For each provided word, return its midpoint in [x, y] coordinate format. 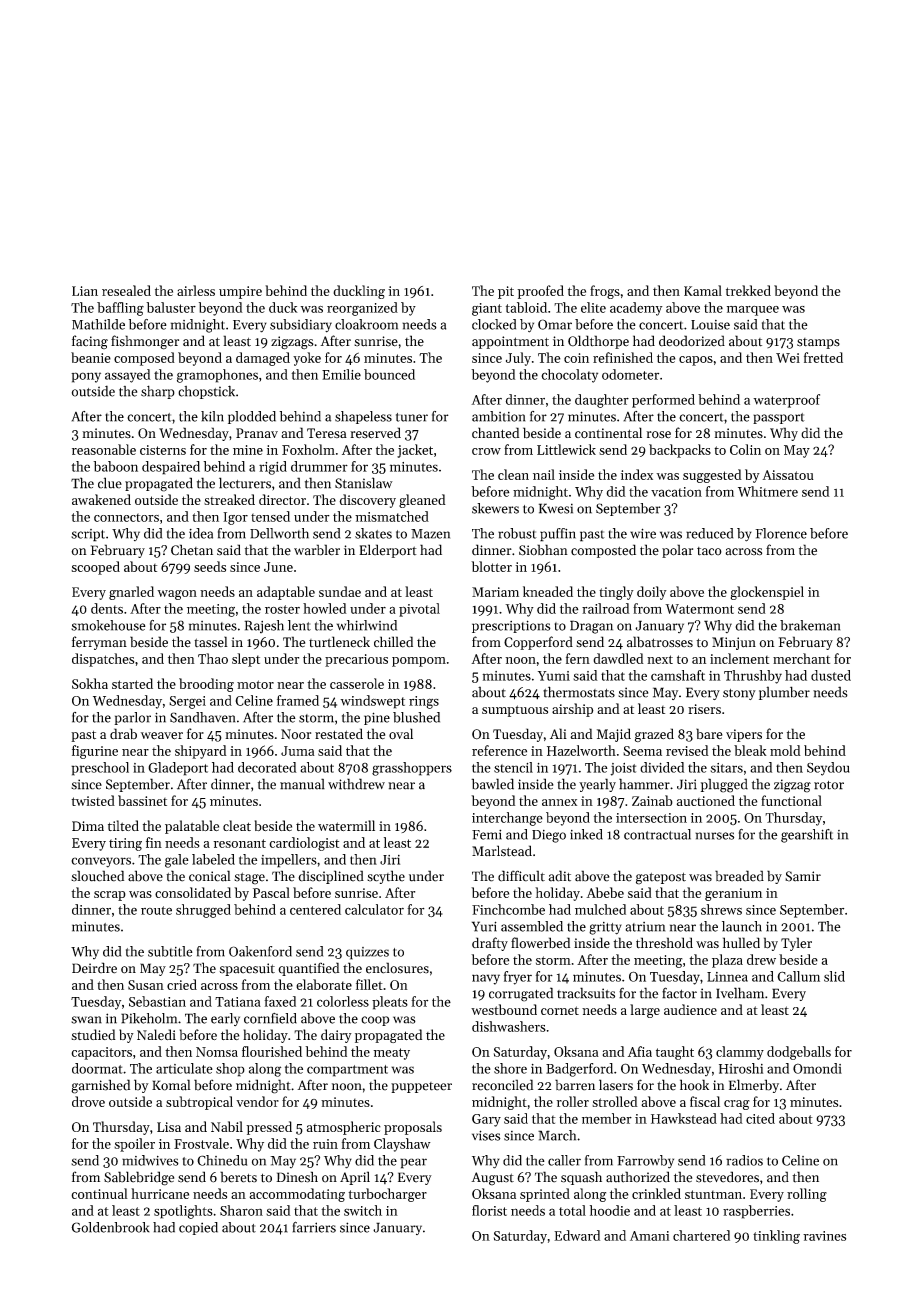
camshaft [678, 675]
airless [196, 290]
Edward [577, 1235]
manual [302, 784]
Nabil [227, 1126]
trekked [748, 290]
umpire [240, 292]
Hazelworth [581, 750]
